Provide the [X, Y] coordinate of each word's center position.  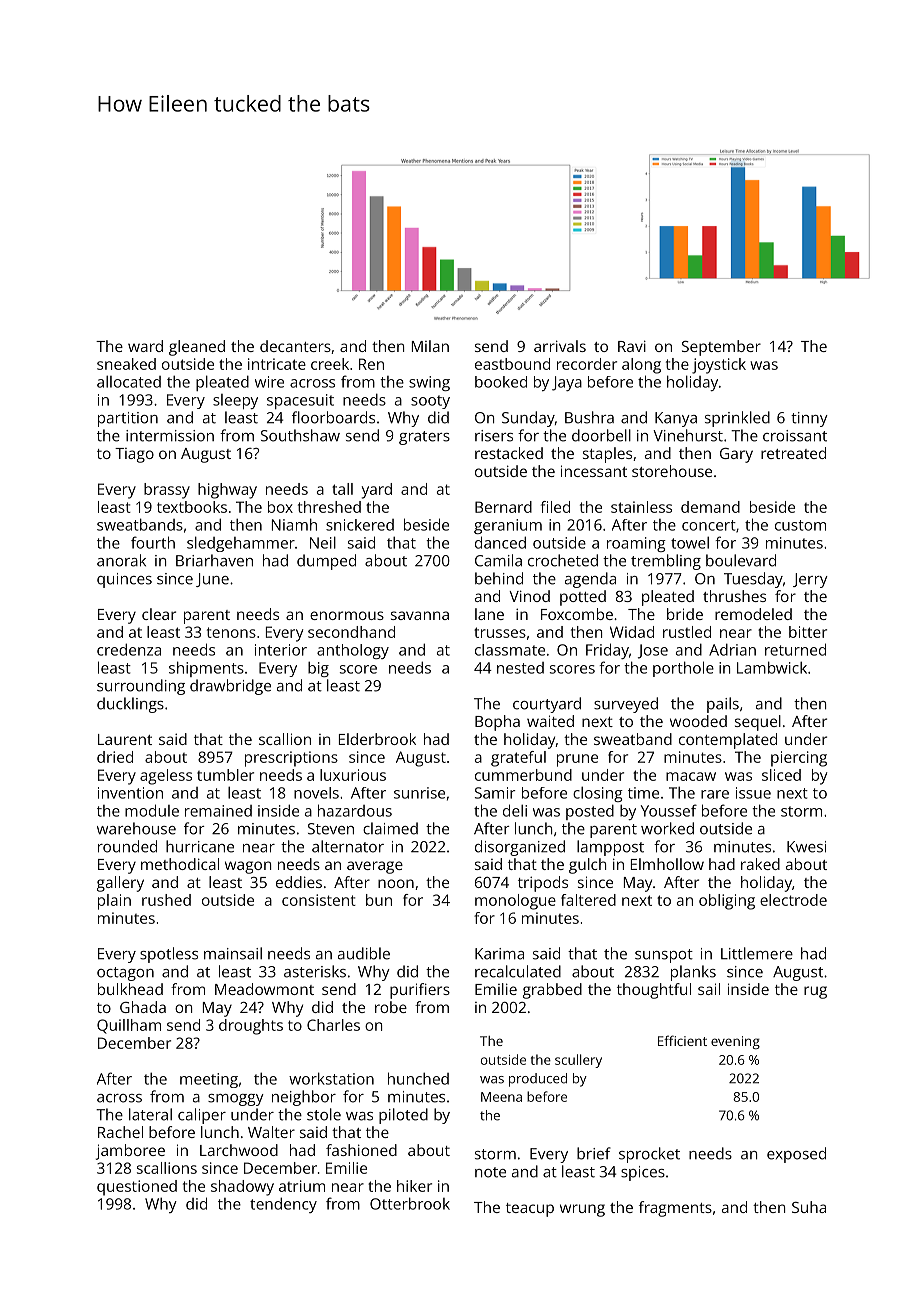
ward [145, 346]
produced [538, 1080]
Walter [271, 1132]
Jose [653, 651]
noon [396, 883]
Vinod [529, 596]
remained [218, 811]
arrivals [560, 346]
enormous [347, 615]
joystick [719, 366]
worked [667, 828]
